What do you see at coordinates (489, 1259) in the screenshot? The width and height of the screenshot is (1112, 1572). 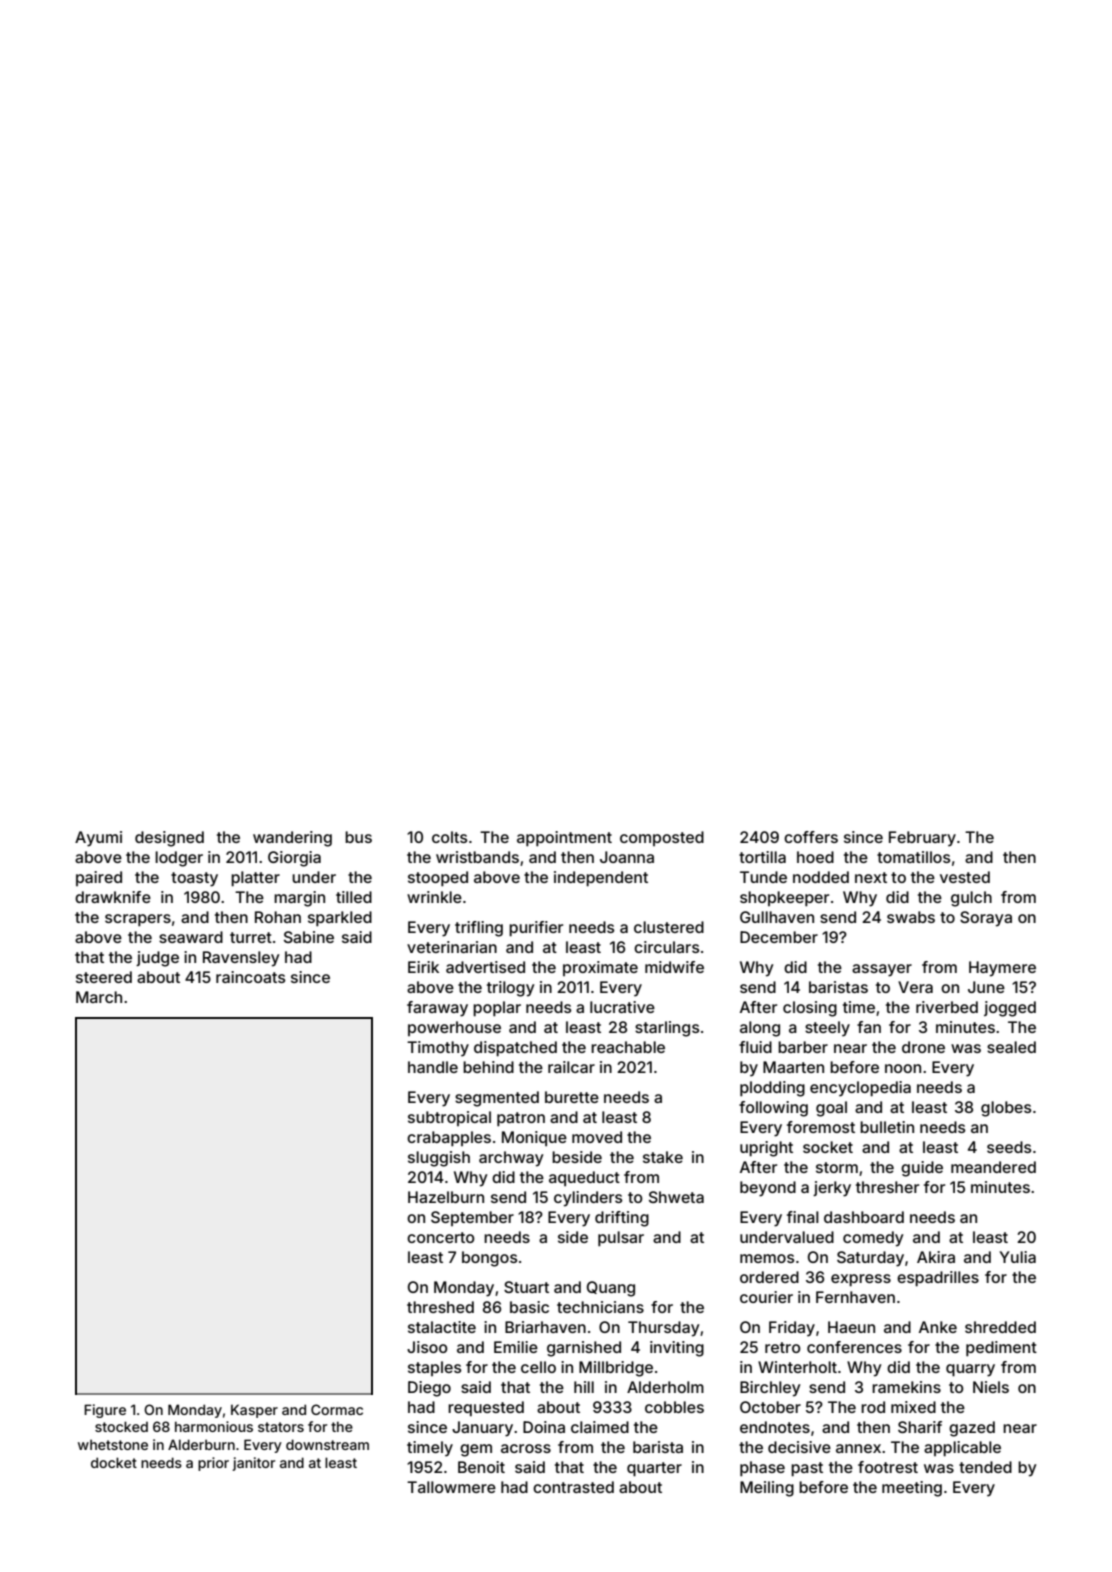 I see `bongos` at bounding box center [489, 1259].
